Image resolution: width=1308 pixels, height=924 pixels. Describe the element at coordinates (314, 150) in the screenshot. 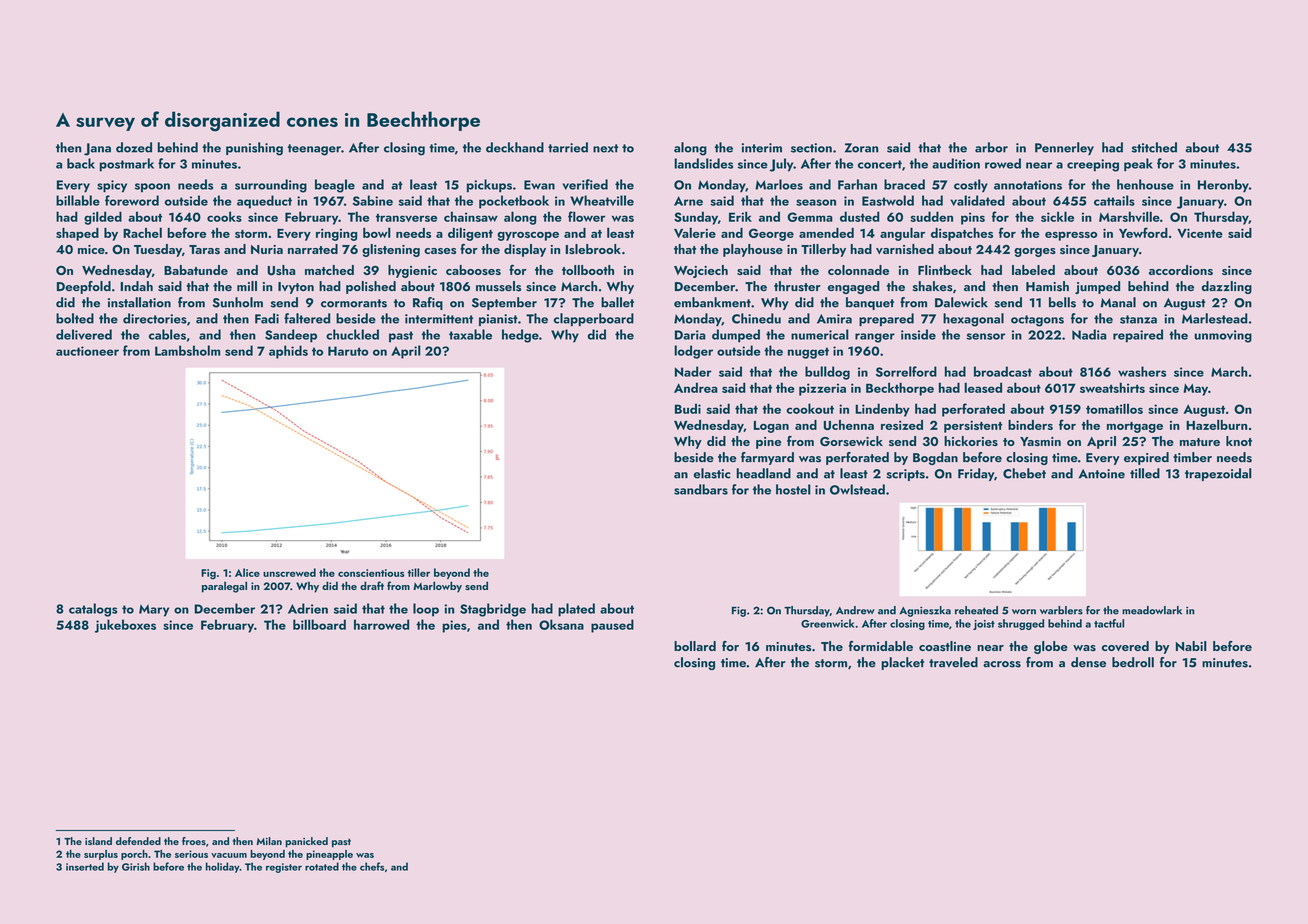

I see `teenager` at that location.
